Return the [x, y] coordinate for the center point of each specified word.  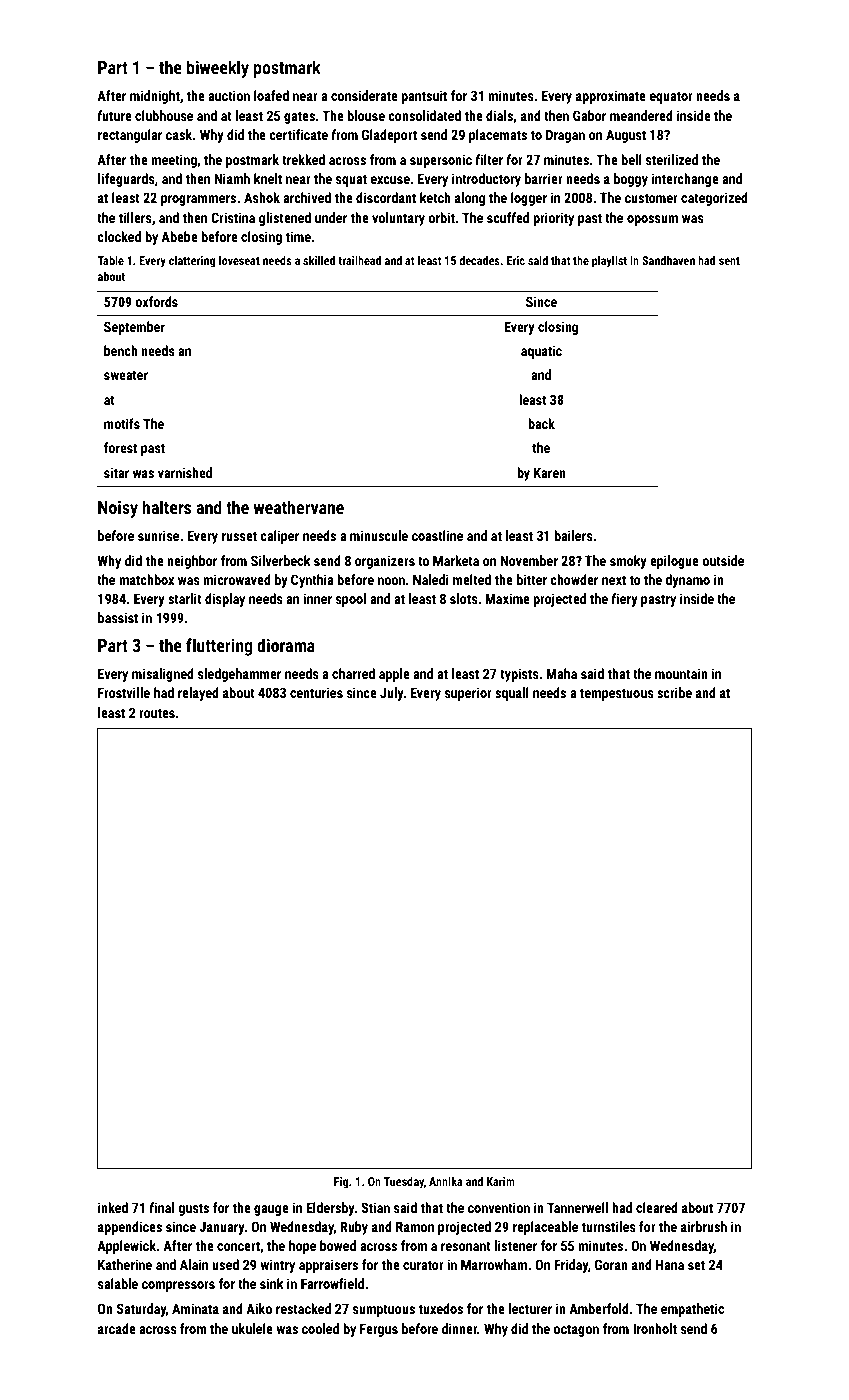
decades [479, 260]
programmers [198, 200]
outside [723, 560]
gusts [193, 1209]
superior [468, 694]
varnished [185, 472]
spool [351, 600]
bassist [118, 617]
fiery [624, 600]
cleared [657, 1207]
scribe [674, 692]
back [541, 423]
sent [729, 261]
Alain [194, 1264]
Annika [446, 1181]
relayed [198, 694]
